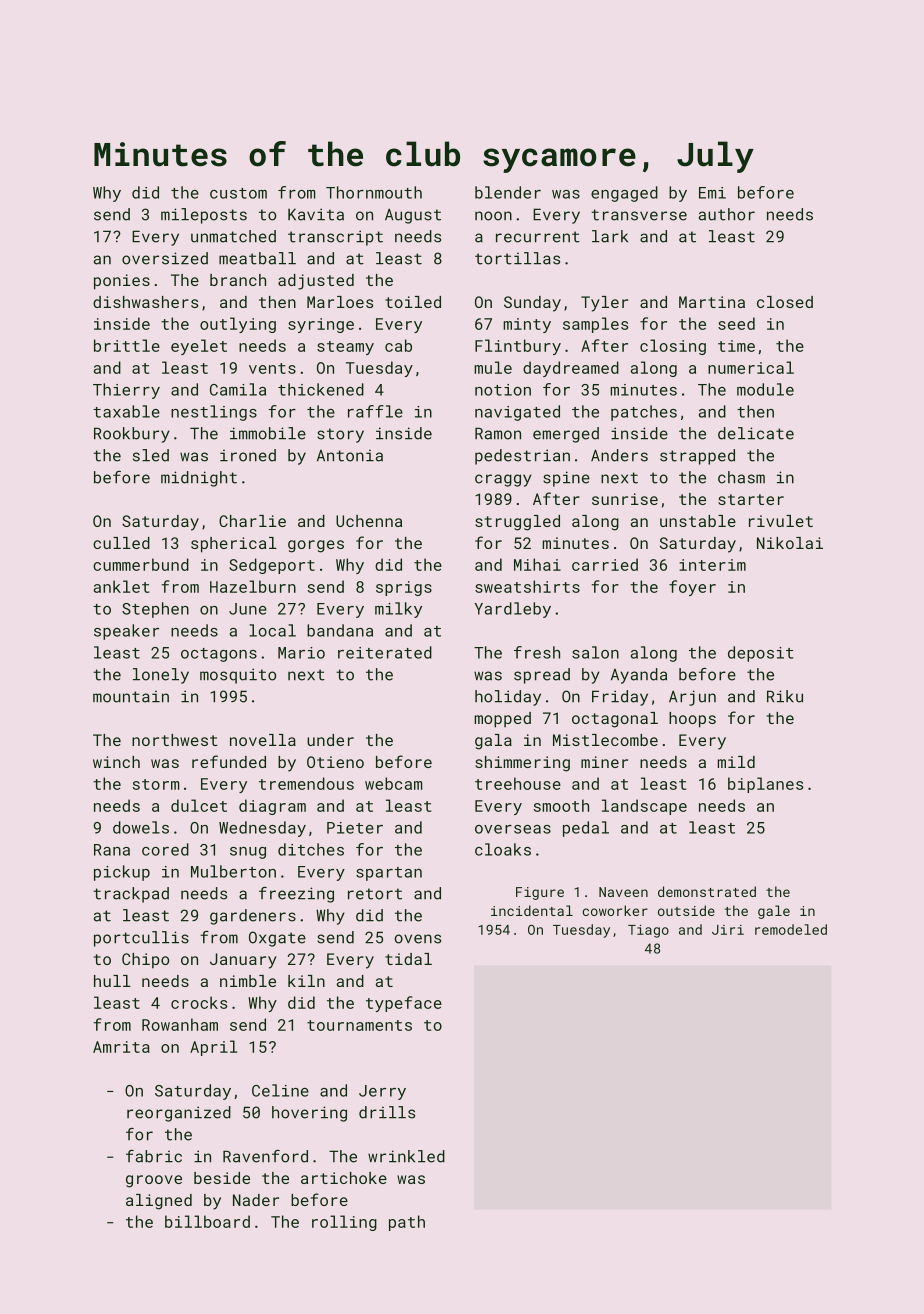 The height and width of the screenshot is (1314, 924). I want to click on brittle, so click(127, 345).
